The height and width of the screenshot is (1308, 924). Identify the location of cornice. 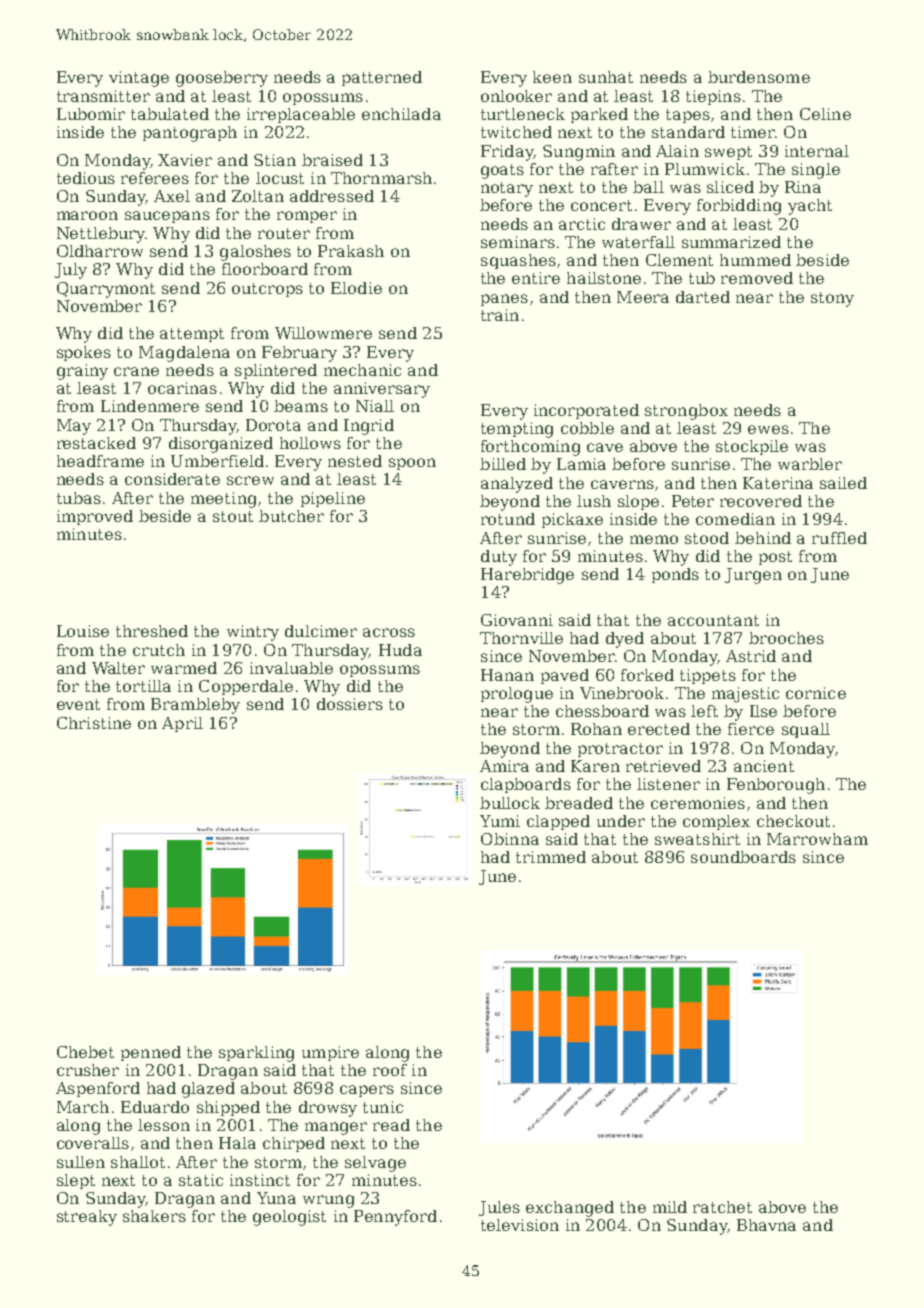
(816, 693).
